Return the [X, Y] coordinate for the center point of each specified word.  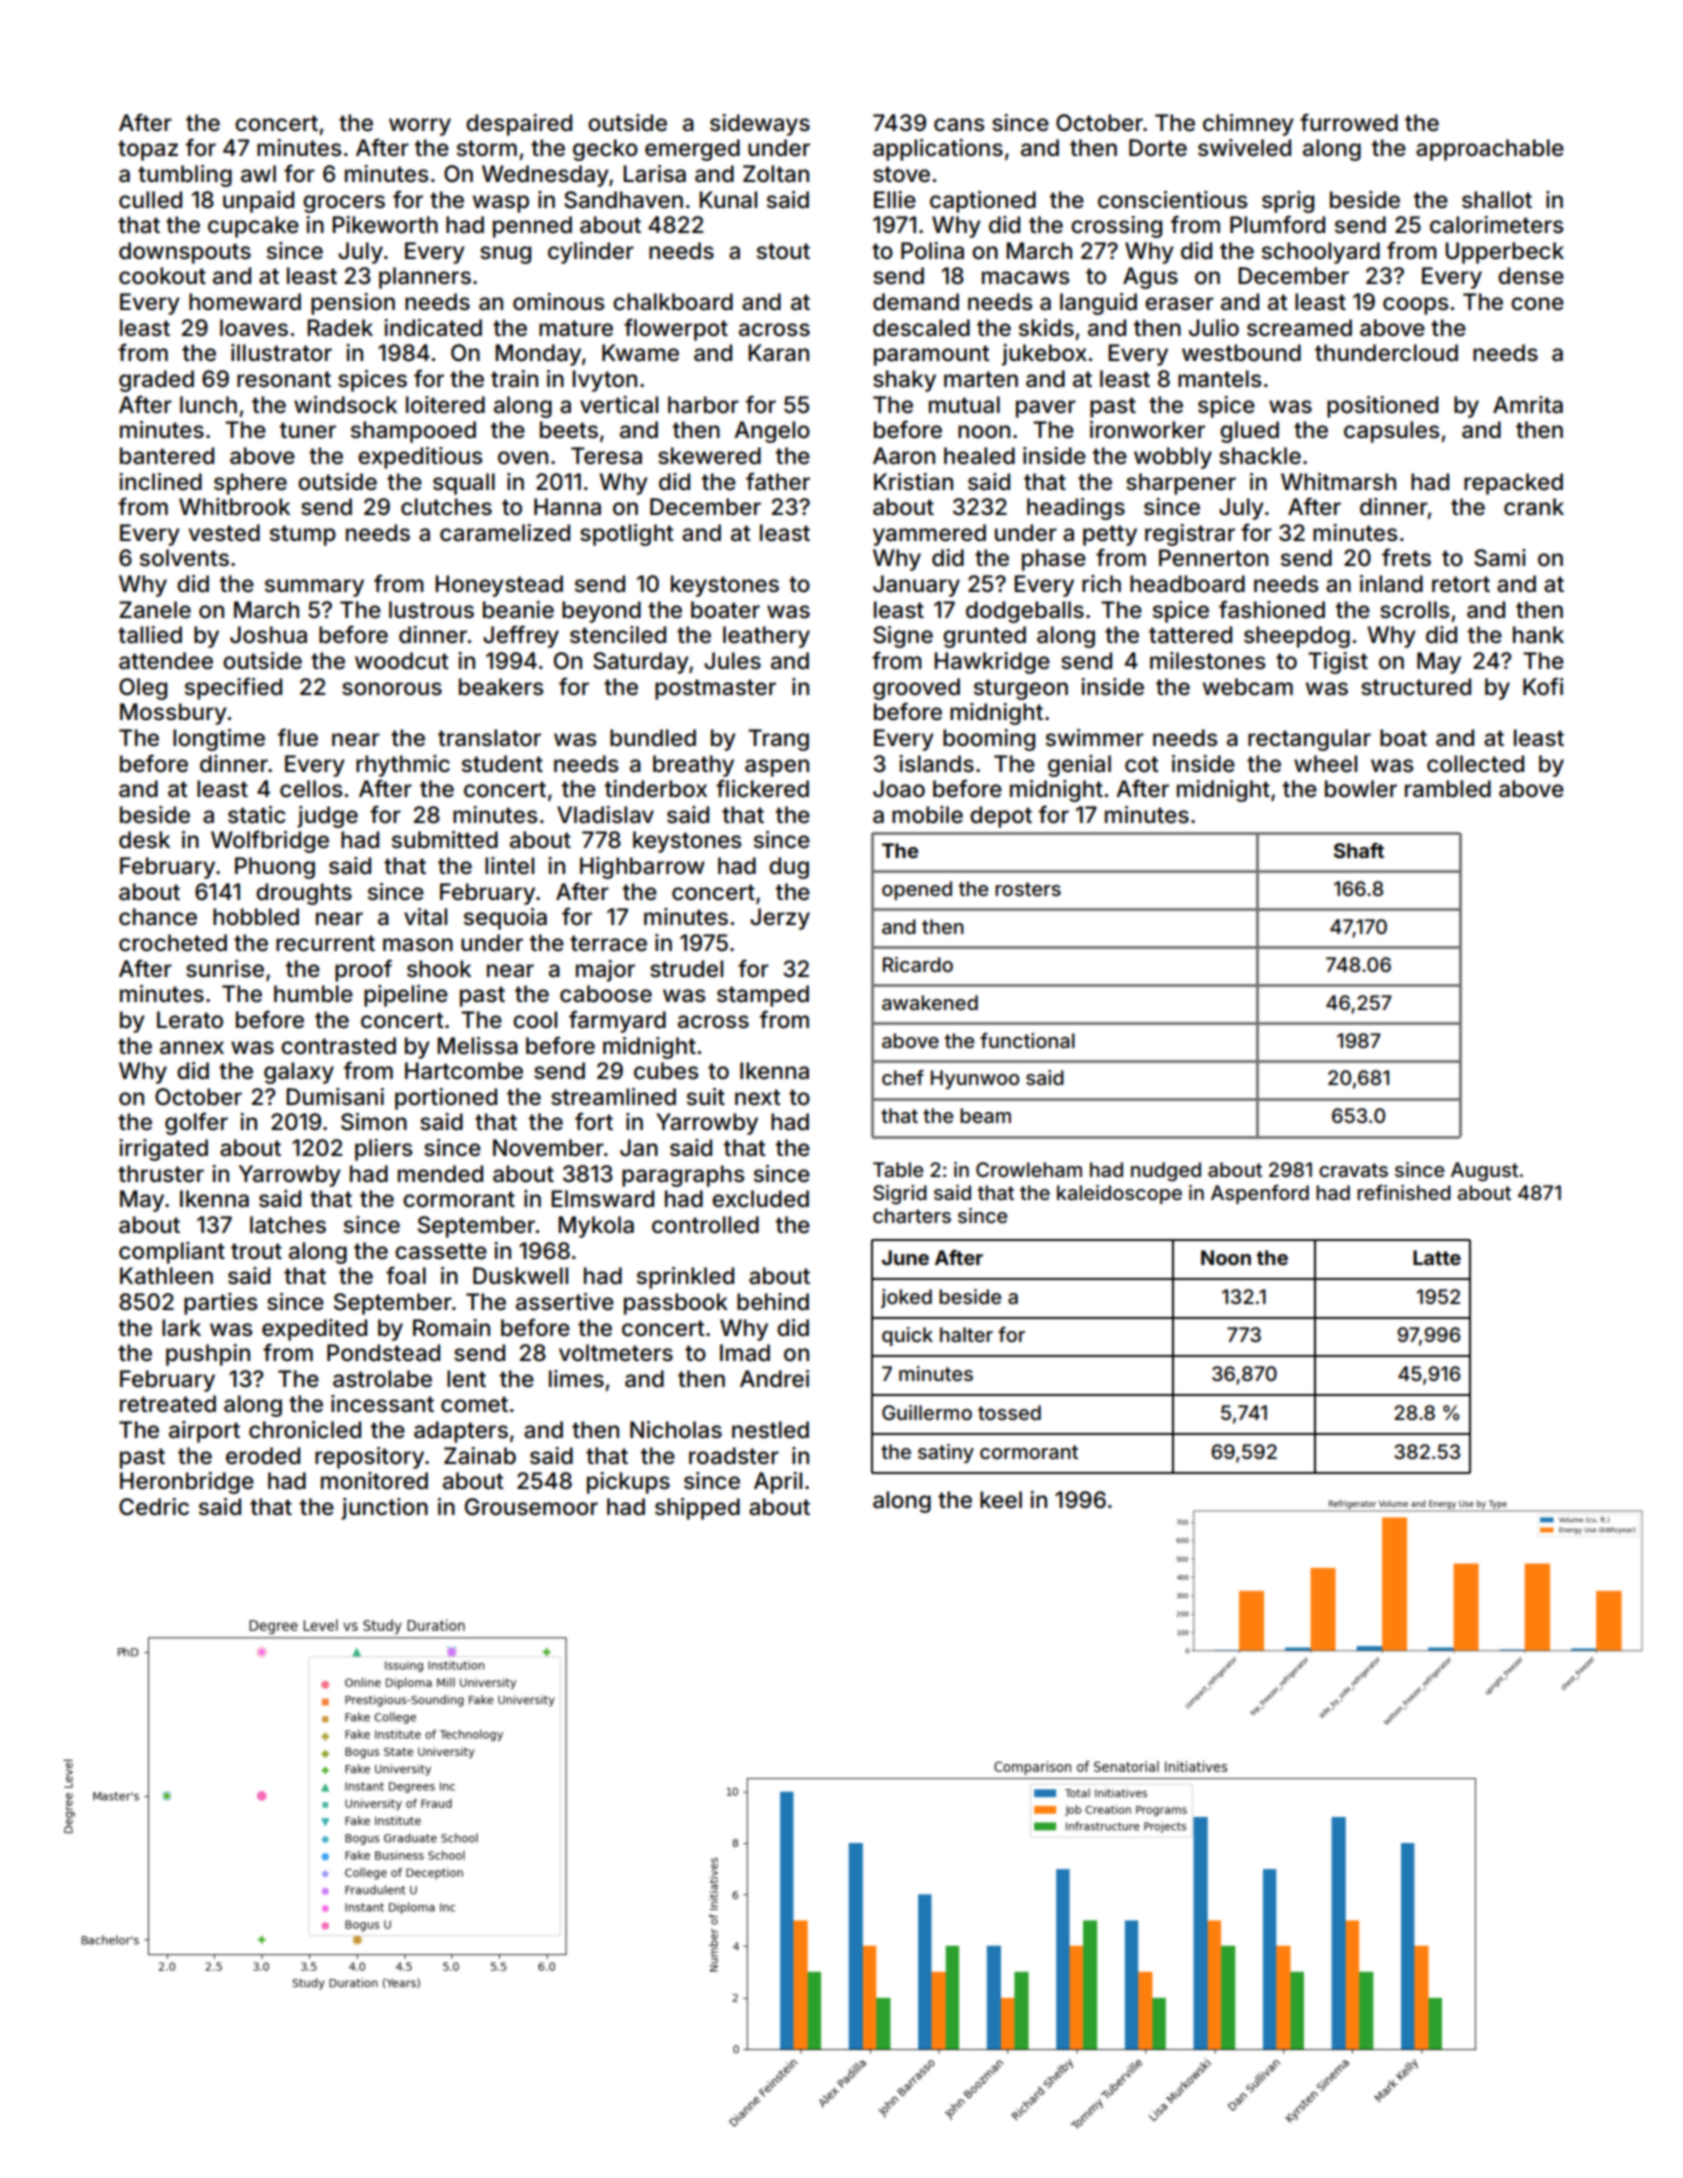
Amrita [1528, 405]
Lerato [190, 1020]
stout [783, 251]
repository [369, 1458]
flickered [762, 788]
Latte [1437, 1257]
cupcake [253, 227]
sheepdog [1297, 637]
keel [1001, 1500]
